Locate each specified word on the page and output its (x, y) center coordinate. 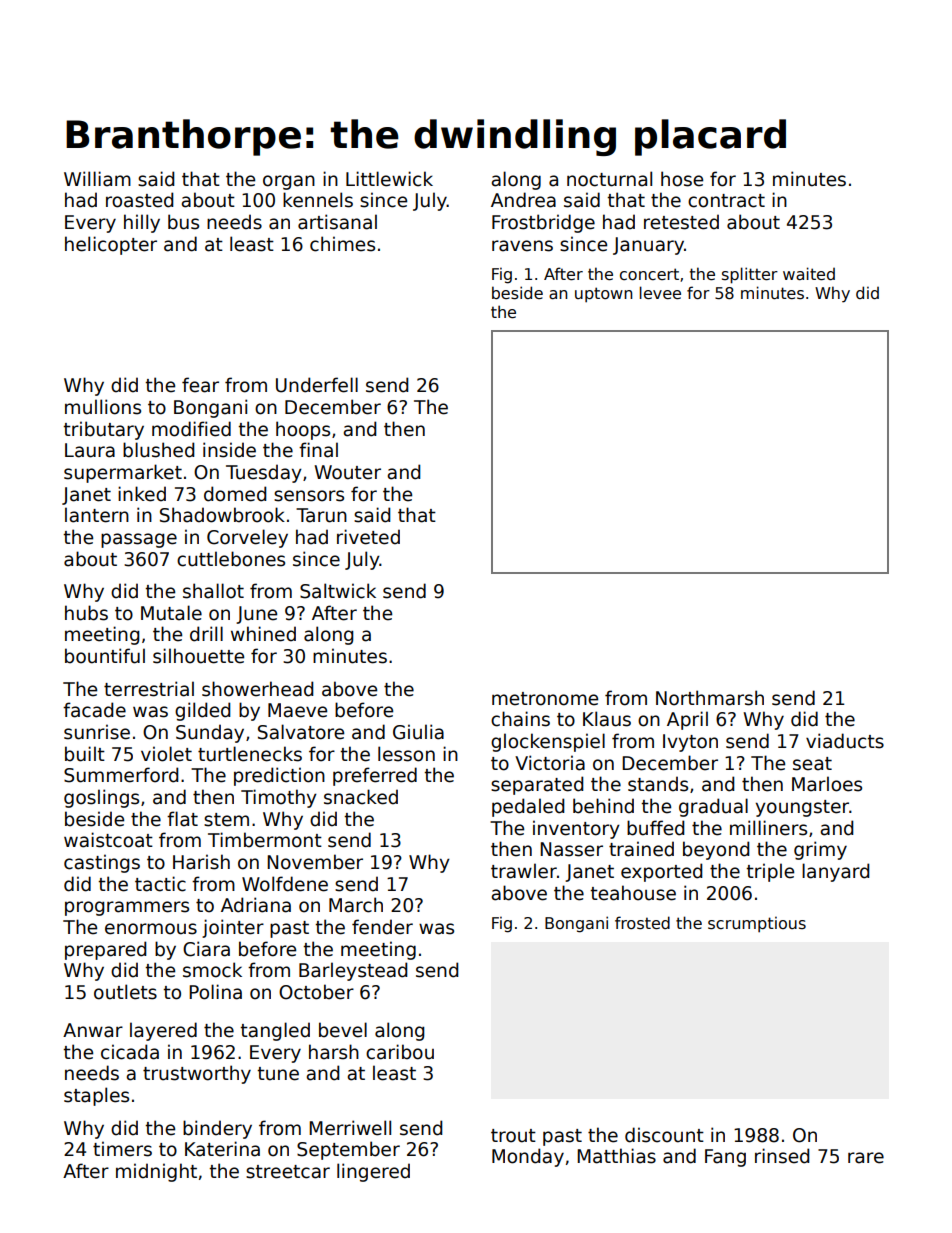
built (85, 754)
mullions (103, 407)
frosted (642, 923)
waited (809, 274)
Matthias (616, 1156)
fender (382, 927)
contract (726, 201)
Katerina (222, 1149)
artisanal (337, 222)
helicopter (111, 245)
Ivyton (690, 743)
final (318, 450)
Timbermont (265, 840)
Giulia (418, 732)
